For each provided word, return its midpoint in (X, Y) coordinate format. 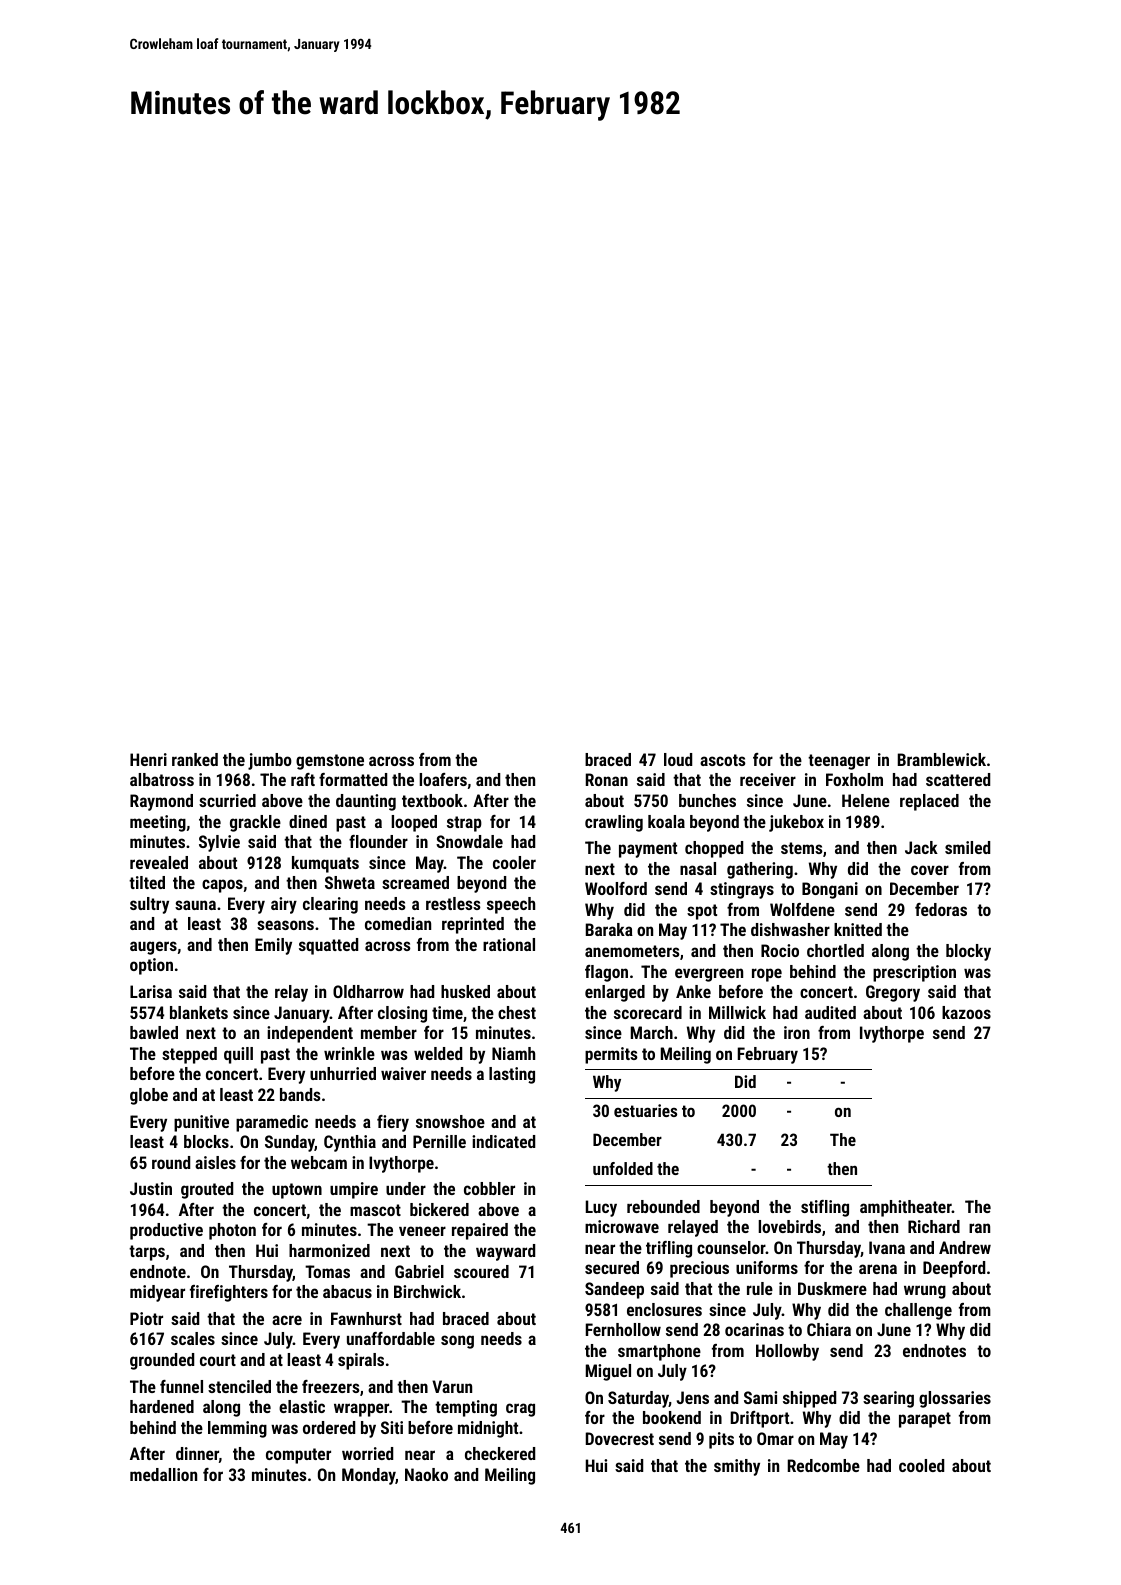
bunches (707, 800)
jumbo (270, 761)
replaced (929, 802)
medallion (163, 1474)
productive (166, 1231)
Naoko (426, 1474)
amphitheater (906, 1208)
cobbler (489, 1188)
